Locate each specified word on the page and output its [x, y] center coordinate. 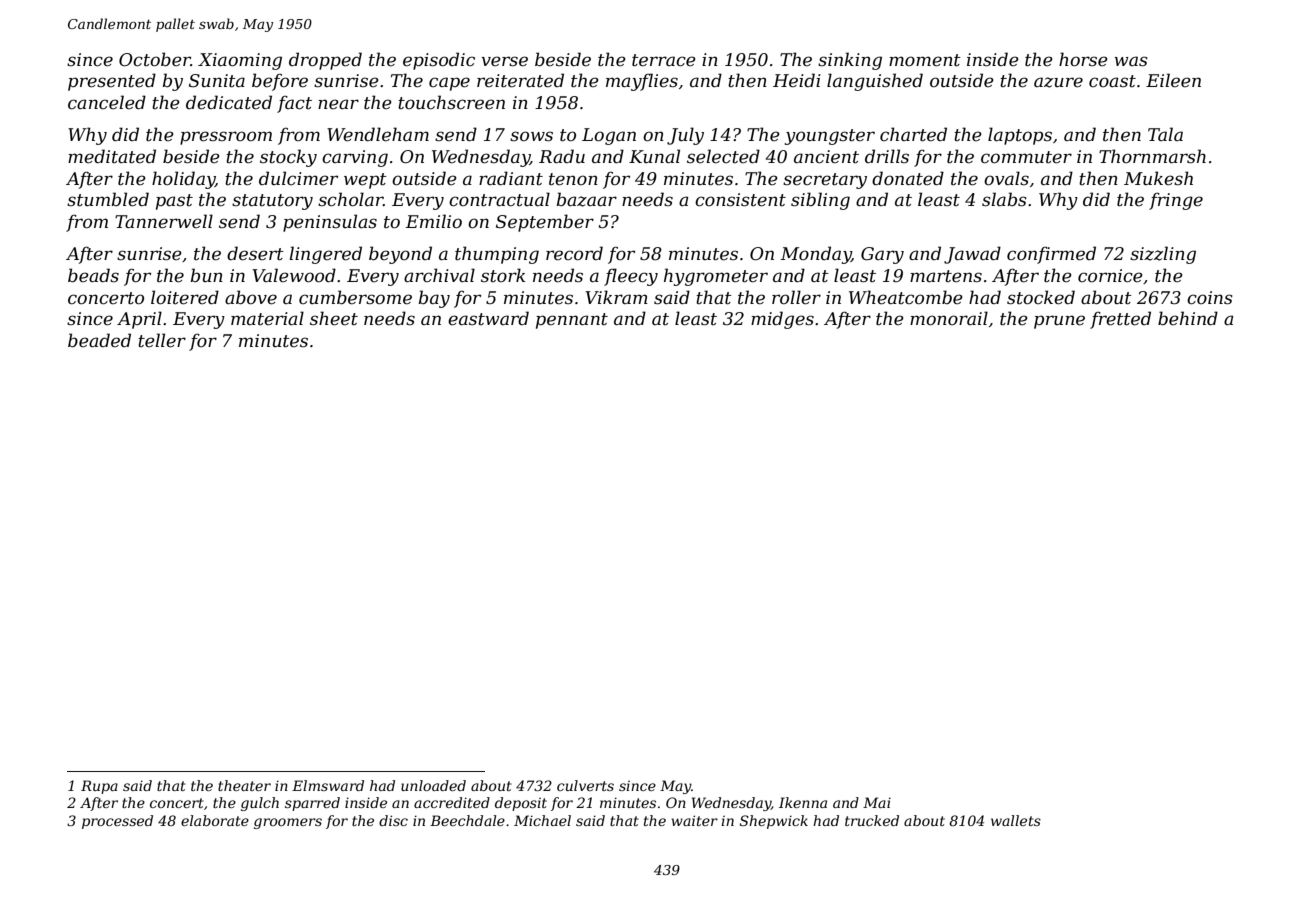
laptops [1020, 136]
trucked [872, 820]
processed [117, 822]
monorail [949, 318]
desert [255, 253]
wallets [1016, 820]
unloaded [433, 785]
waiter [695, 820]
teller [162, 340]
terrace [664, 60]
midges [782, 320]
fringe [1176, 201]
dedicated [229, 102]
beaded [99, 340]
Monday [816, 255]
